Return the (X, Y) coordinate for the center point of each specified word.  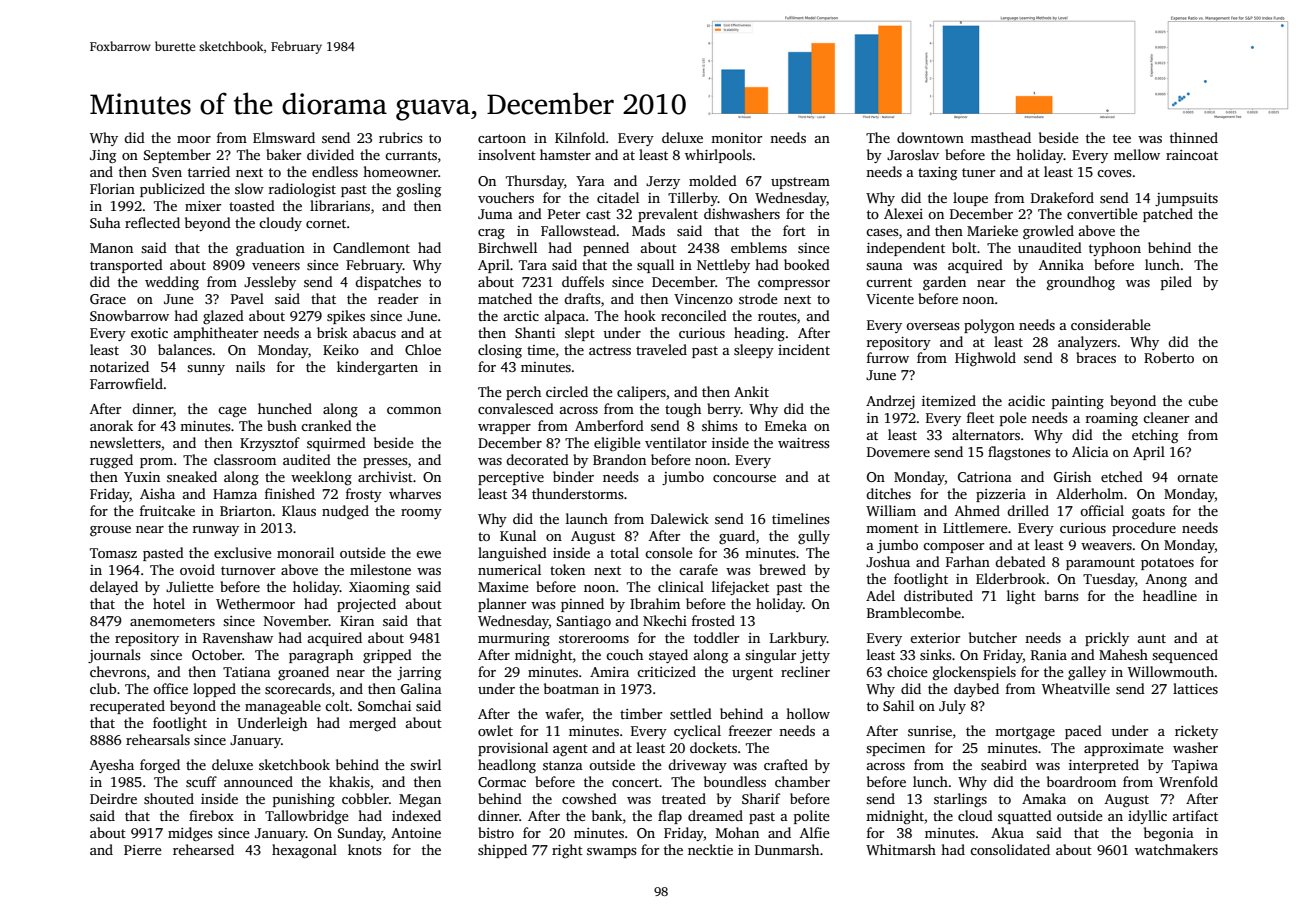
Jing (103, 156)
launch (587, 518)
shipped (502, 851)
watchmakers (1176, 849)
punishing (304, 800)
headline (1170, 595)
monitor (736, 138)
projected (366, 605)
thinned (1194, 137)
